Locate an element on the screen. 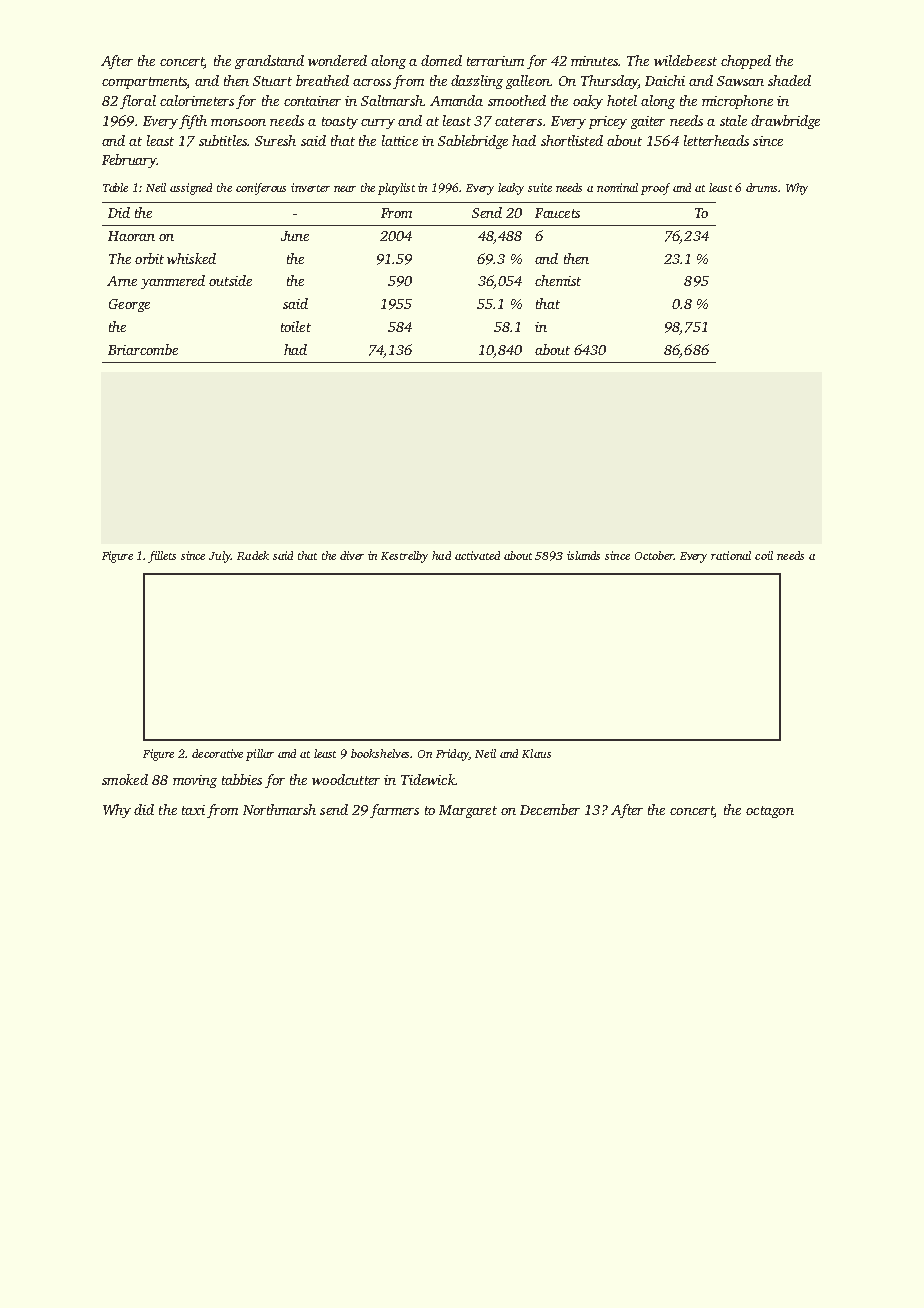 The height and width of the screenshot is (1308, 924). chemist is located at coordinates (558, 280).
